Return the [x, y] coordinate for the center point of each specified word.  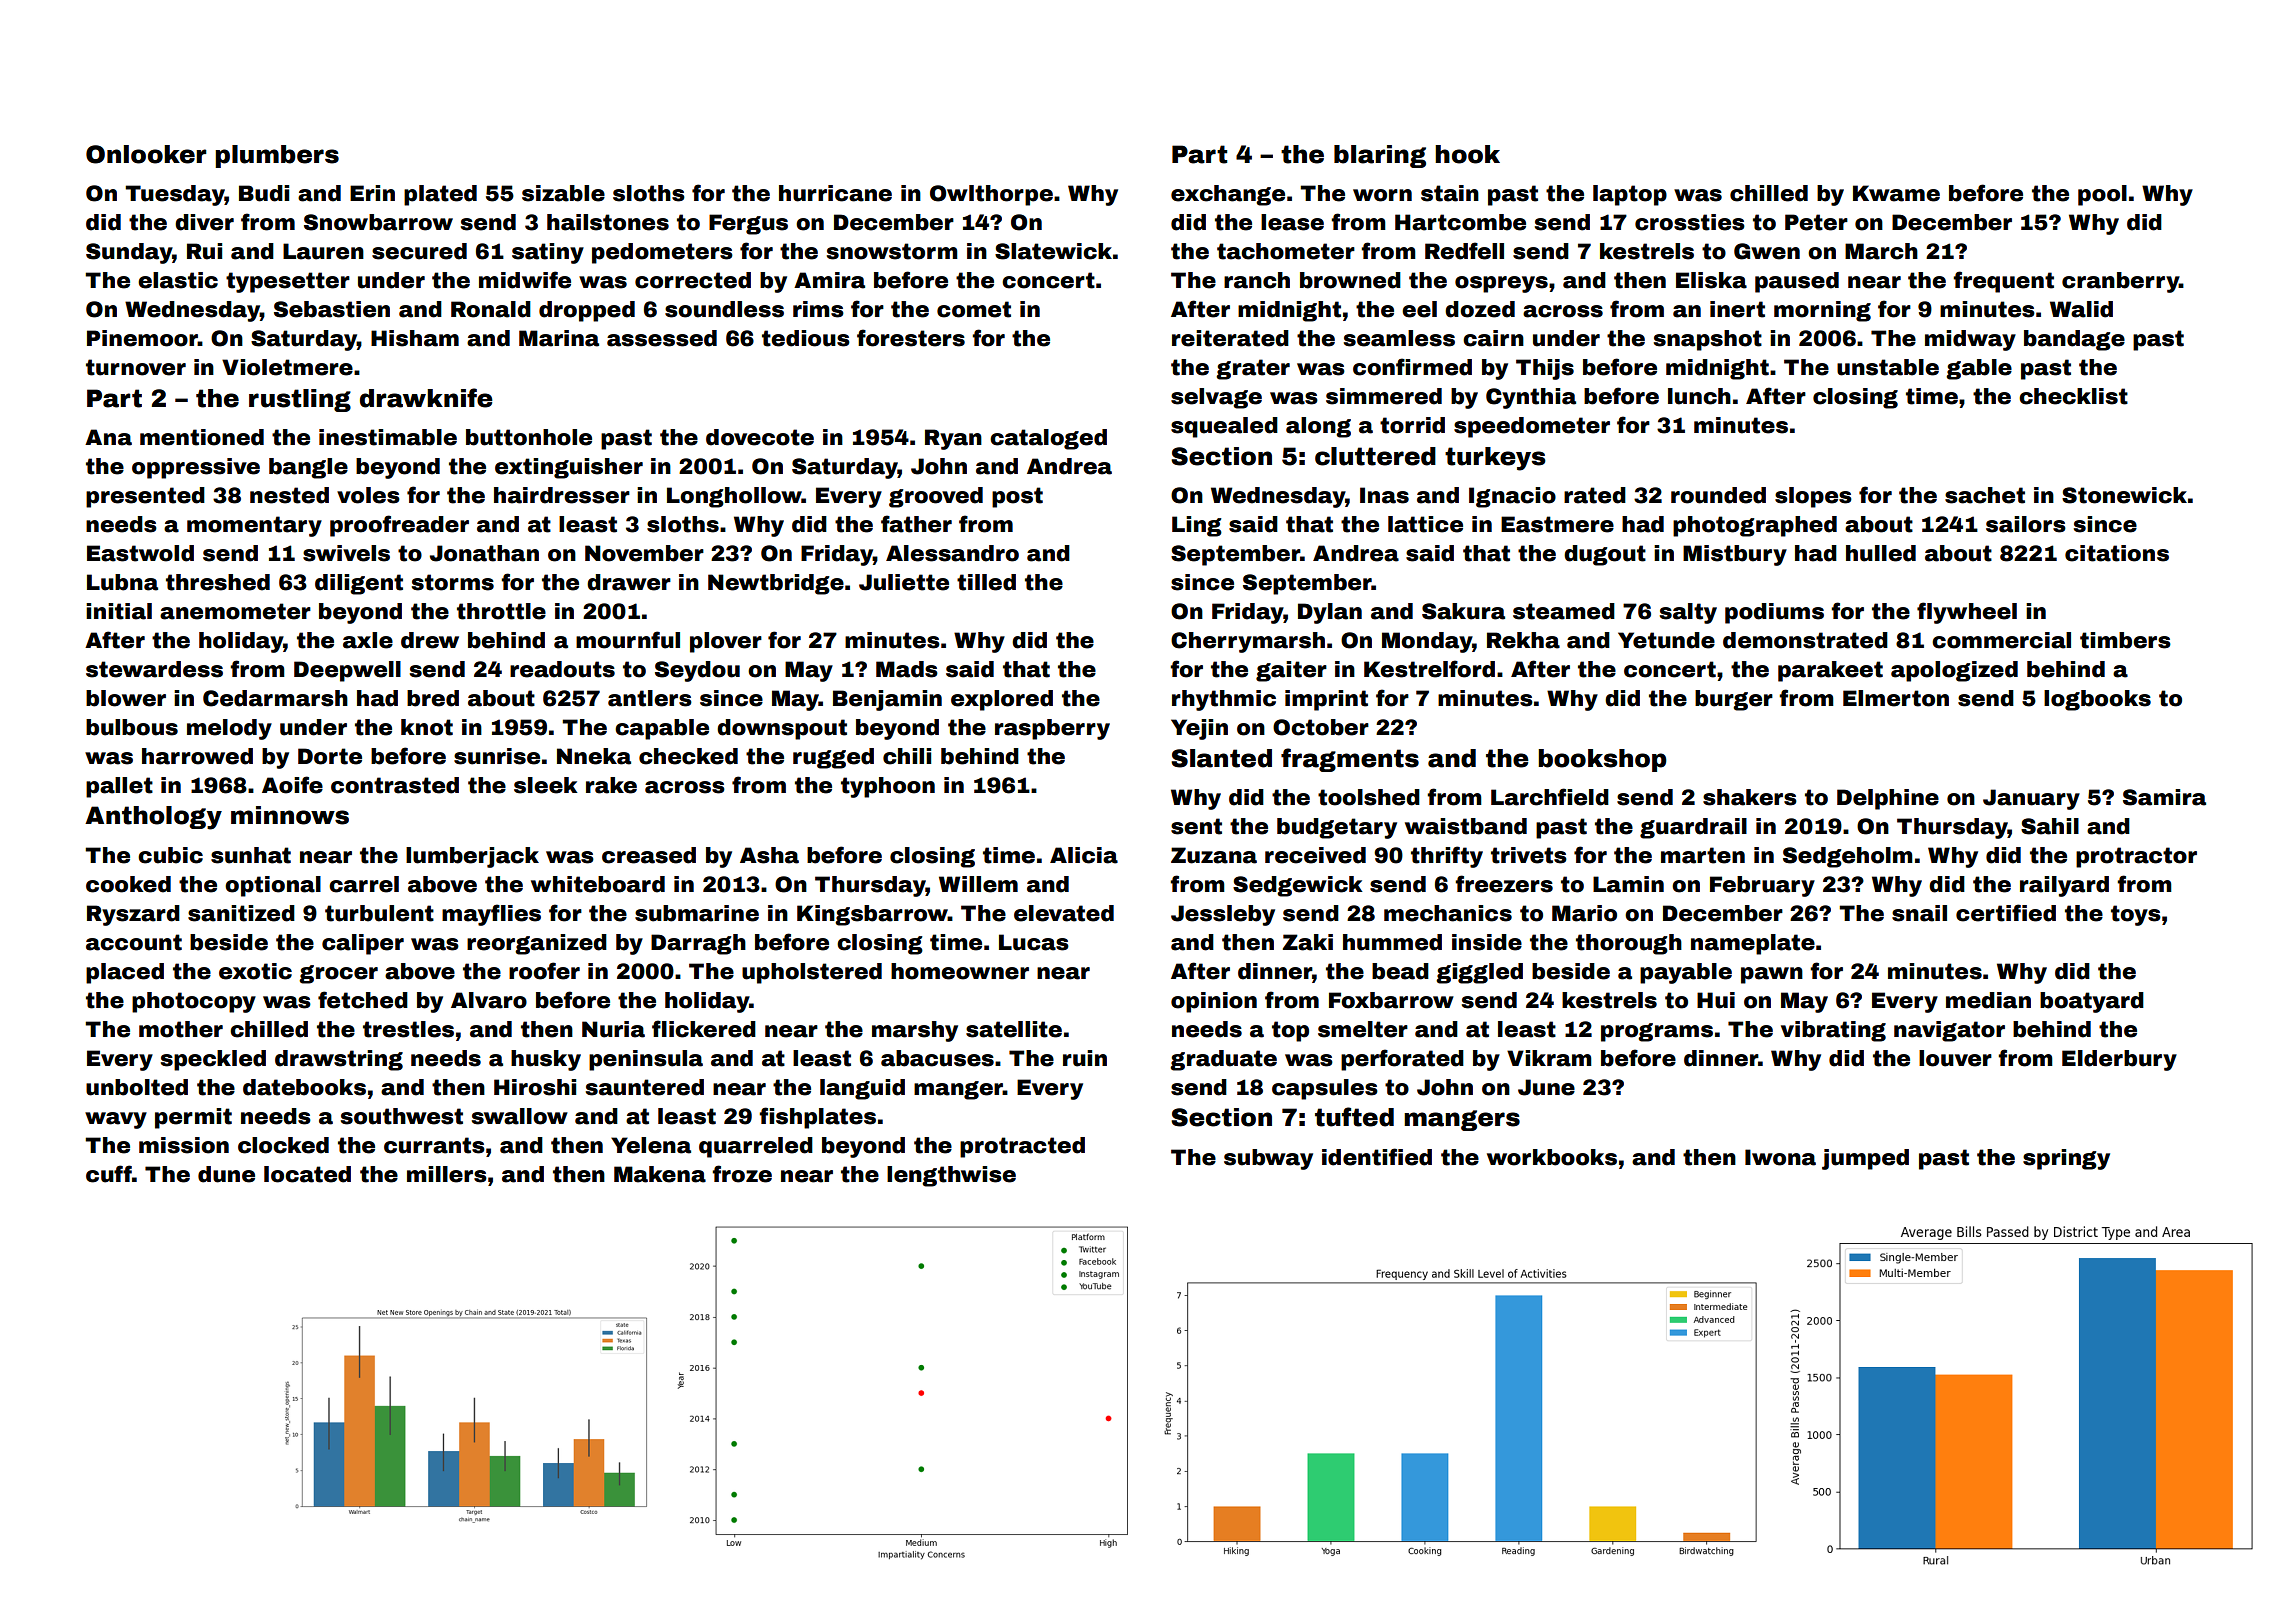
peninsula [646, 1060]
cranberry [2120, 282]
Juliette [904, 582]
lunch [1699, 396]
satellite [1014, 1029]
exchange [1228, 195]
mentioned [202, 437]
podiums [1774, 613]
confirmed [1412, 367]
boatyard [2092, 1002]
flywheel [1967, 613]
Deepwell [347, 671]
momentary [254, 526]
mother [181, 1029]
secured [419, 251]
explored [1002, 700]
